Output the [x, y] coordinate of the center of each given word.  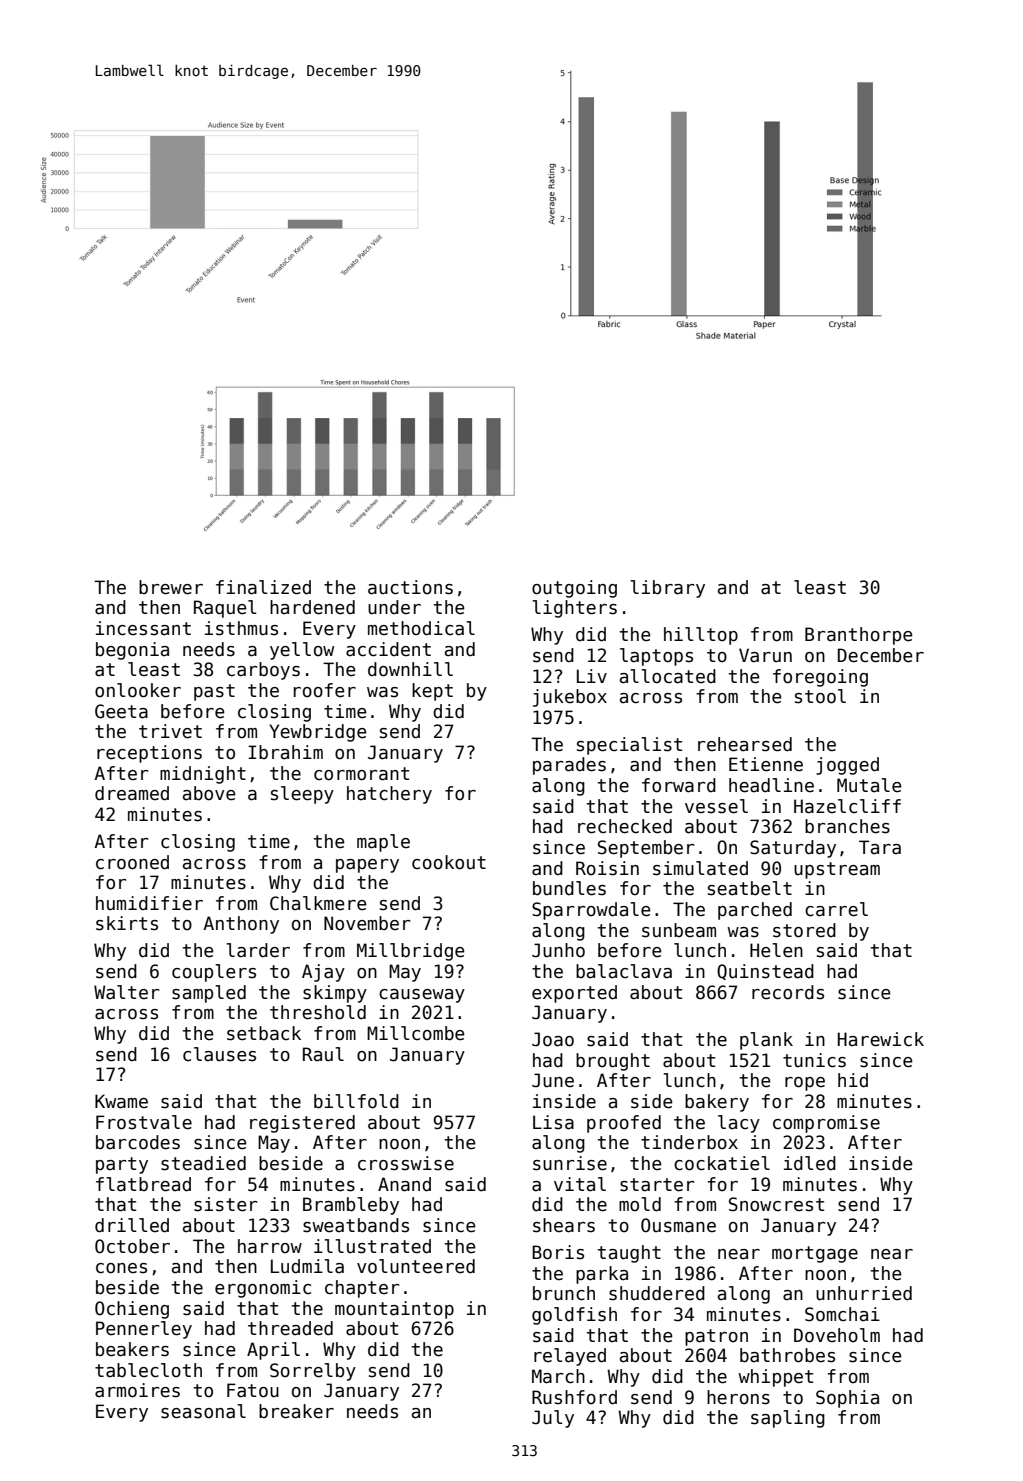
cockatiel [722, 1163]
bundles [569, 888]
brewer [171, 587]
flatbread [143, 1184]
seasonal [203, 1411]
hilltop [701, 636]
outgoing [574, 589]
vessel [716, 806]
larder [258, 950]
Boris [558, 1252]
